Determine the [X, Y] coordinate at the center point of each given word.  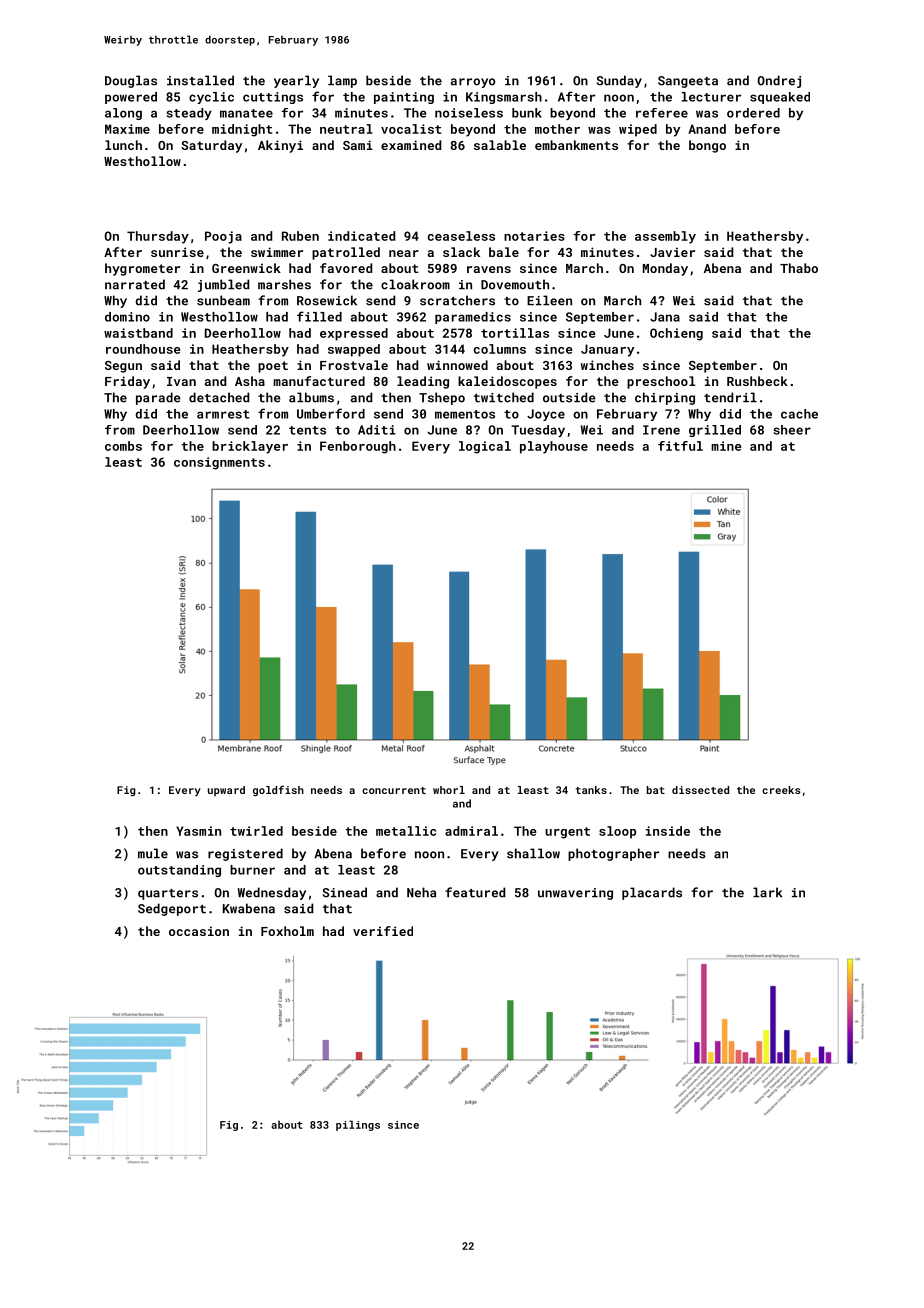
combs [123, 446]
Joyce [546, 415]
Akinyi [280, 146]
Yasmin [198, 831]
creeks [781, 790]
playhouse [554, 447]
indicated [361, 236]
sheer [792, 430]
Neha [421, 892]
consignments [219, 463]
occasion [199, 931]
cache [799, 414]
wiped [638, 130]
